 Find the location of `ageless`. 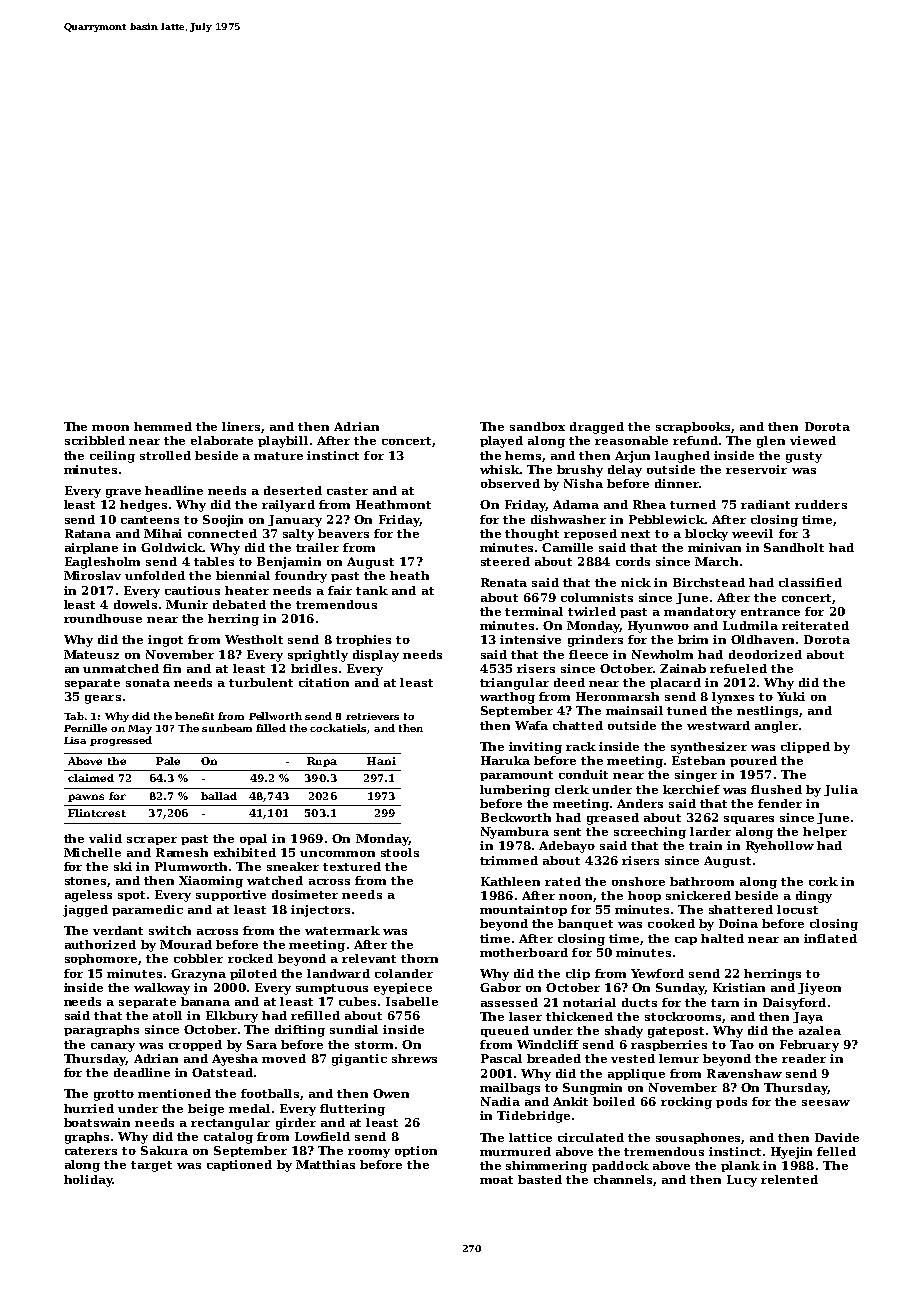

ageless is located at coordinates (88, 896).
